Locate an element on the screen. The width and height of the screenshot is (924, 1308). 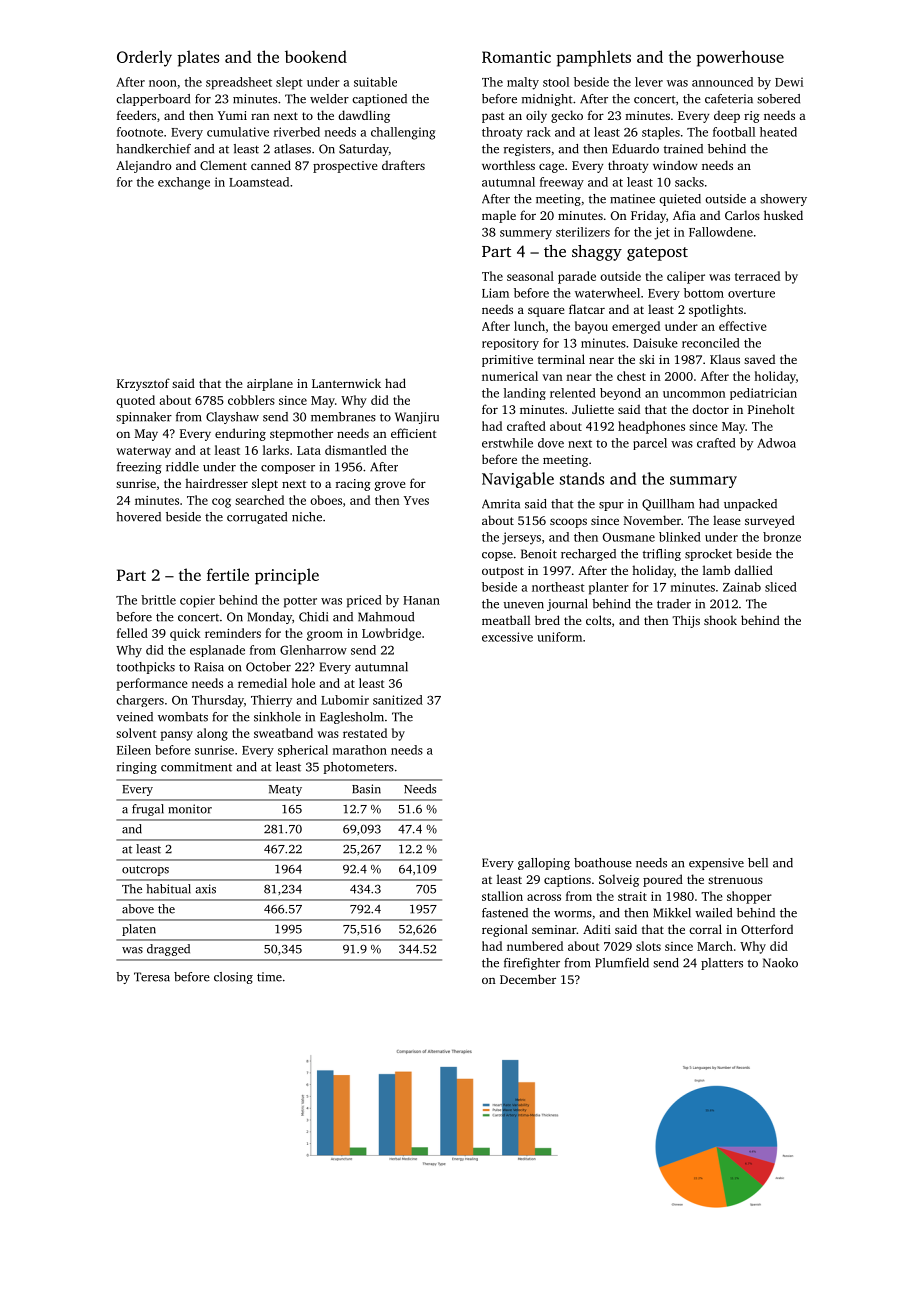
grove is located at coordinates (390, 486).
